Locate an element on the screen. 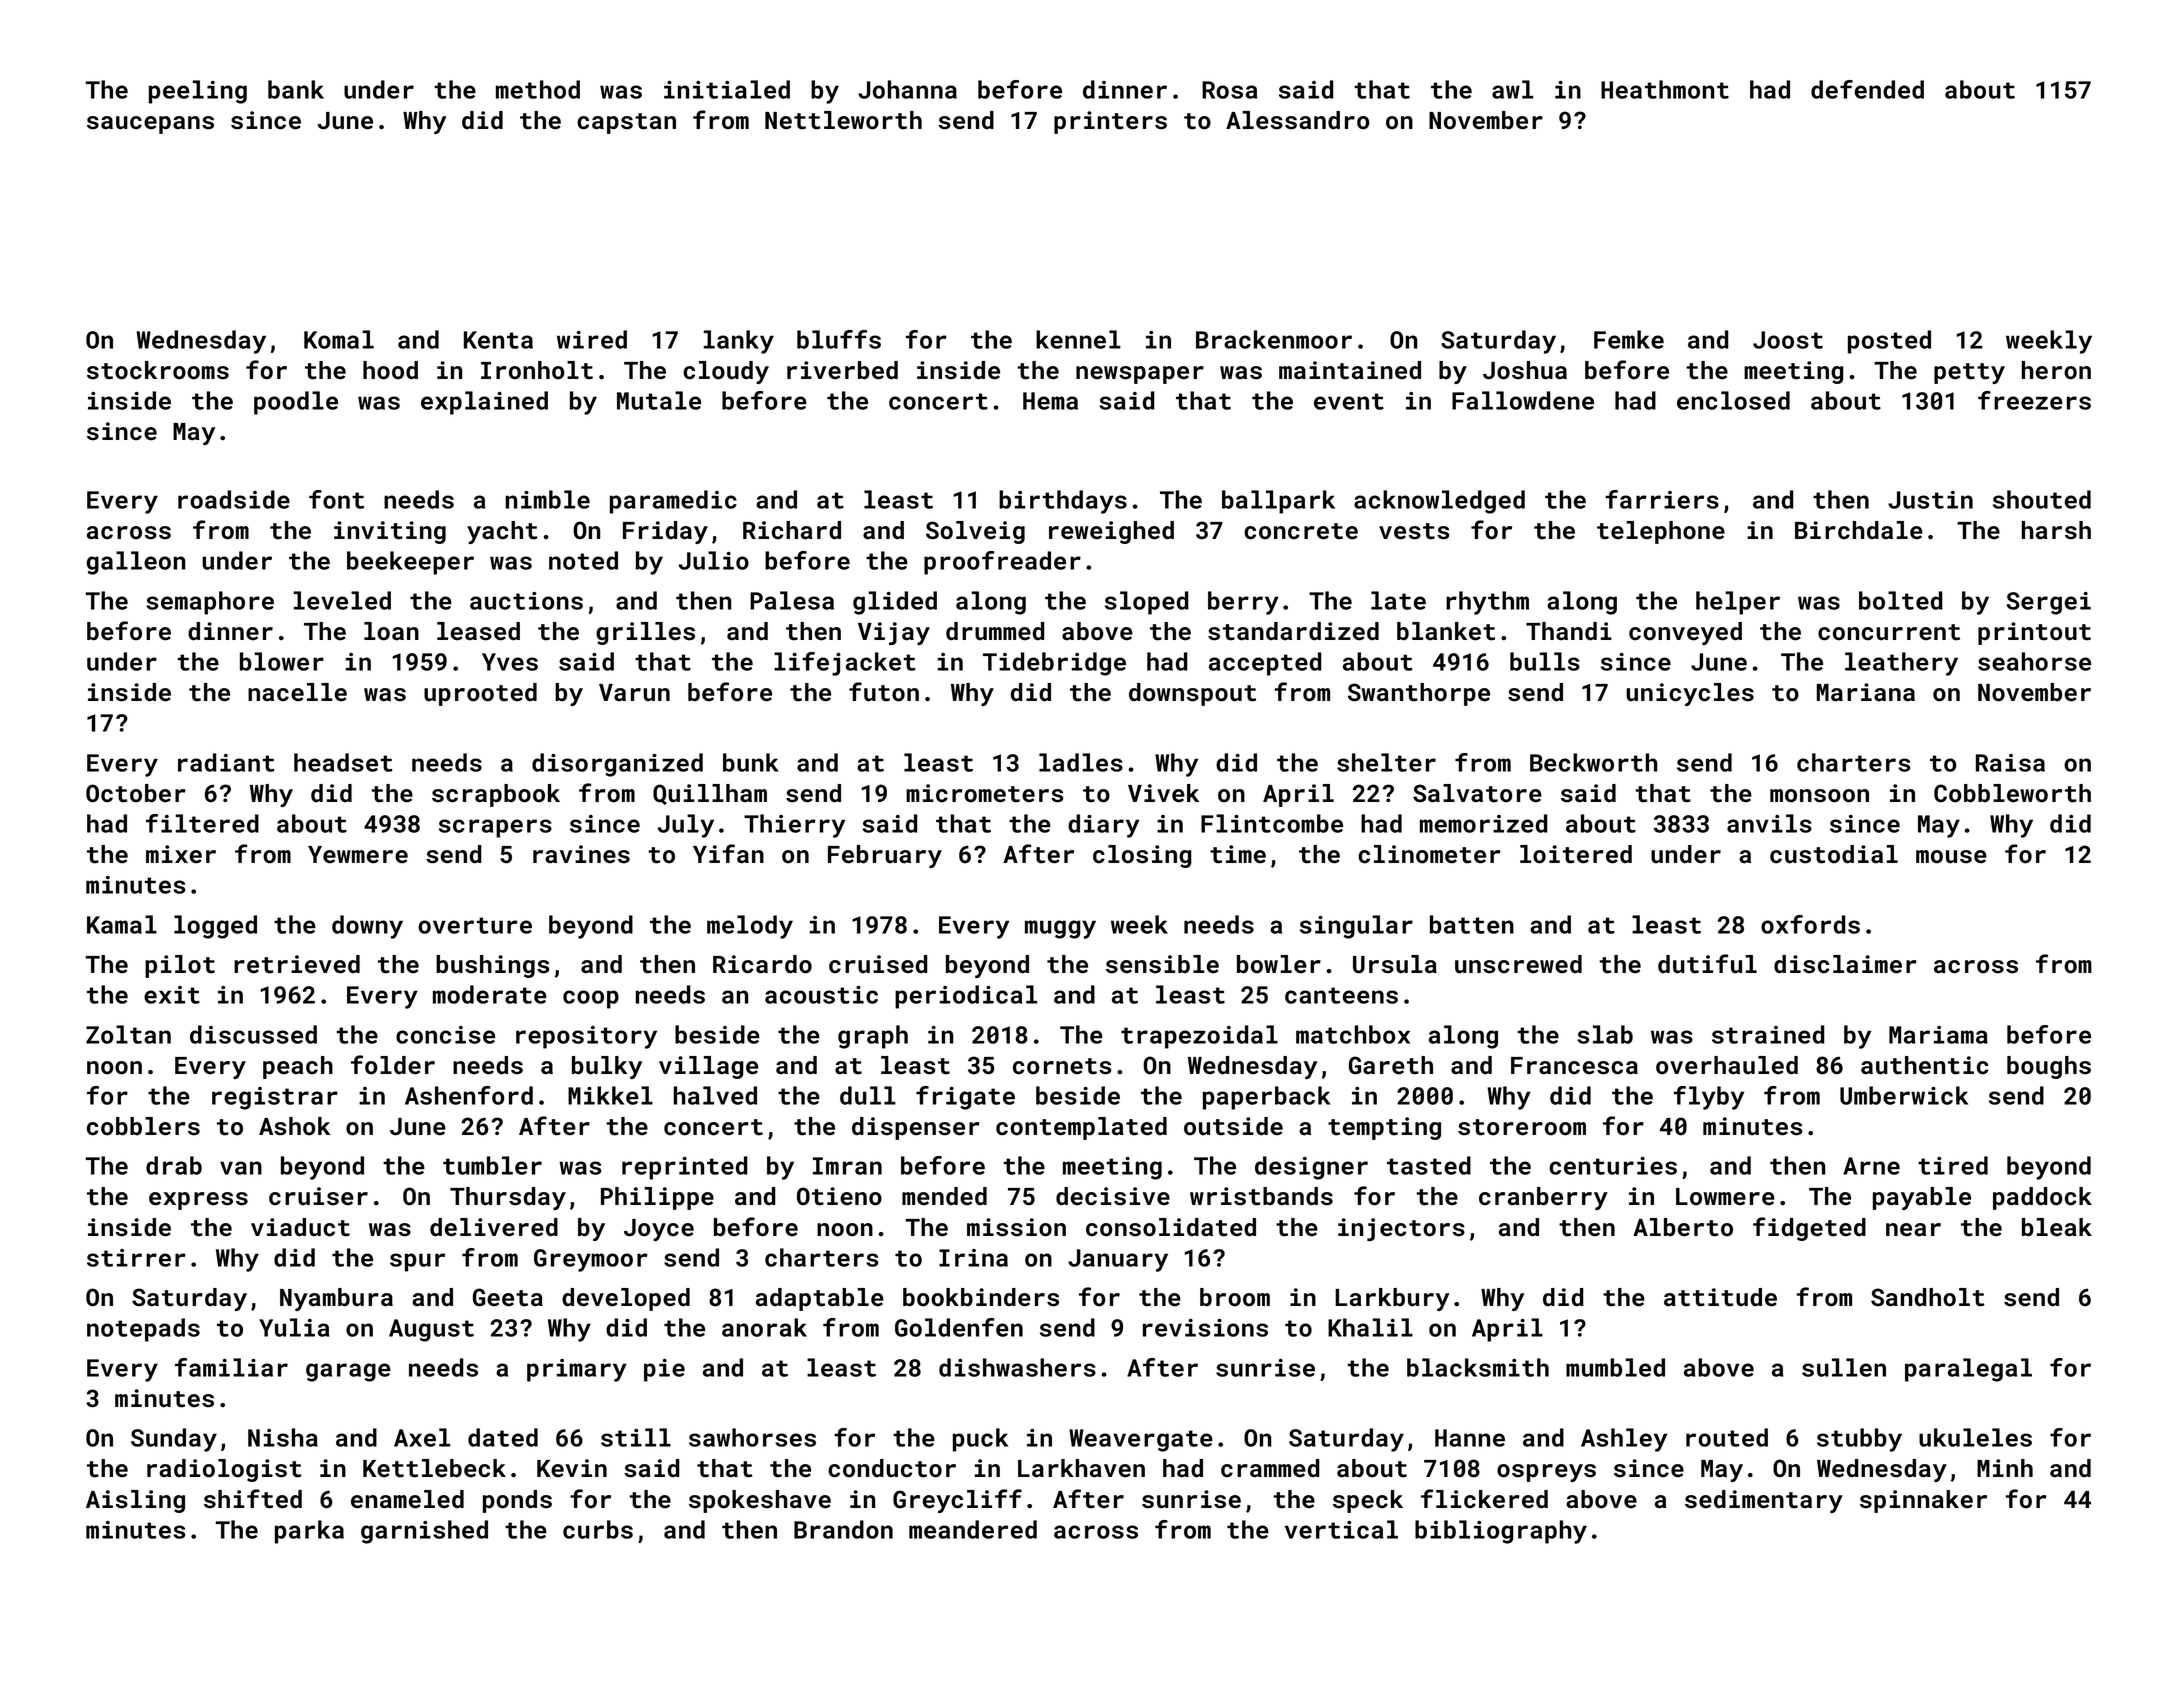  tempting is located at coordinates (1384, 1128).
